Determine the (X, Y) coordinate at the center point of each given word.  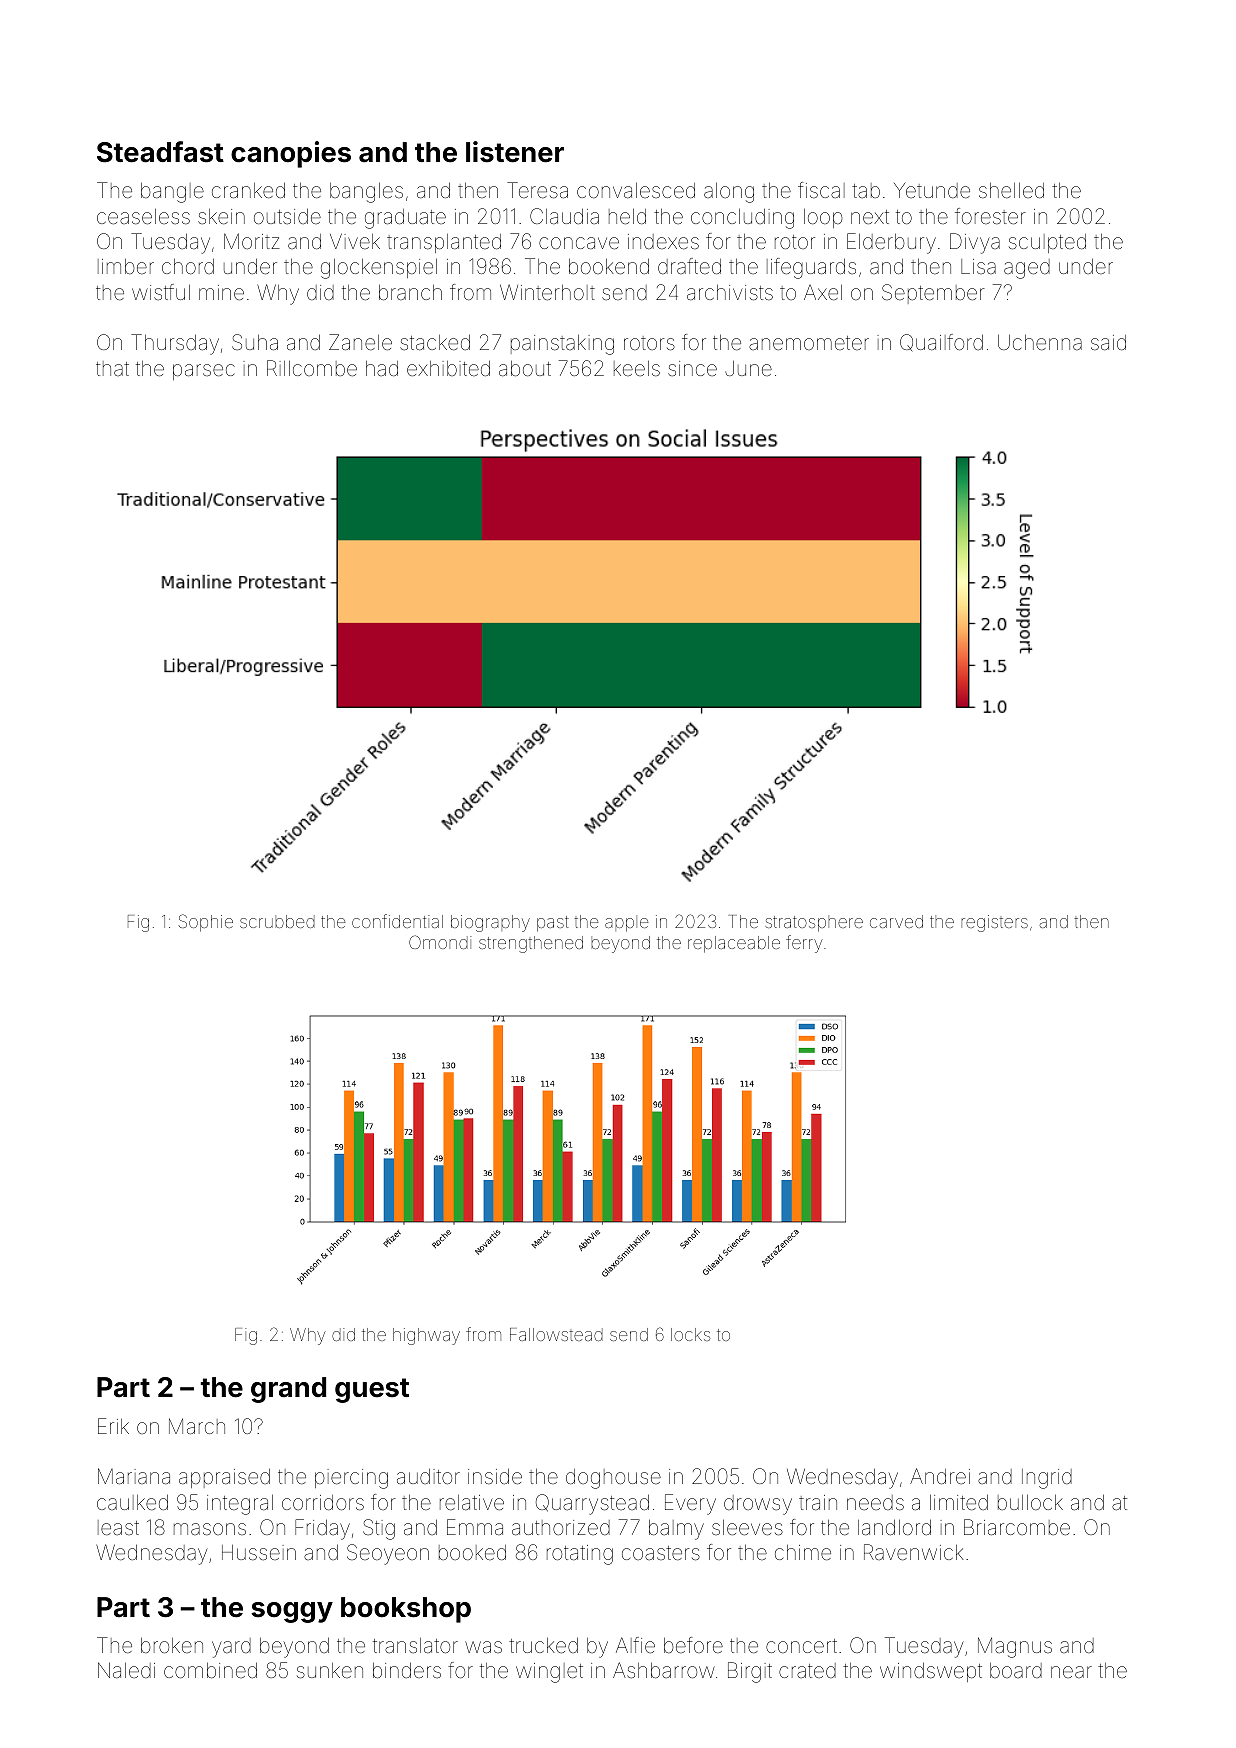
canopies (291, 154)
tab (866, 190)
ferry (804, 944)
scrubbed (277, 921)
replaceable (734, 944)
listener (515, 152)
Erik (113, 1426)
